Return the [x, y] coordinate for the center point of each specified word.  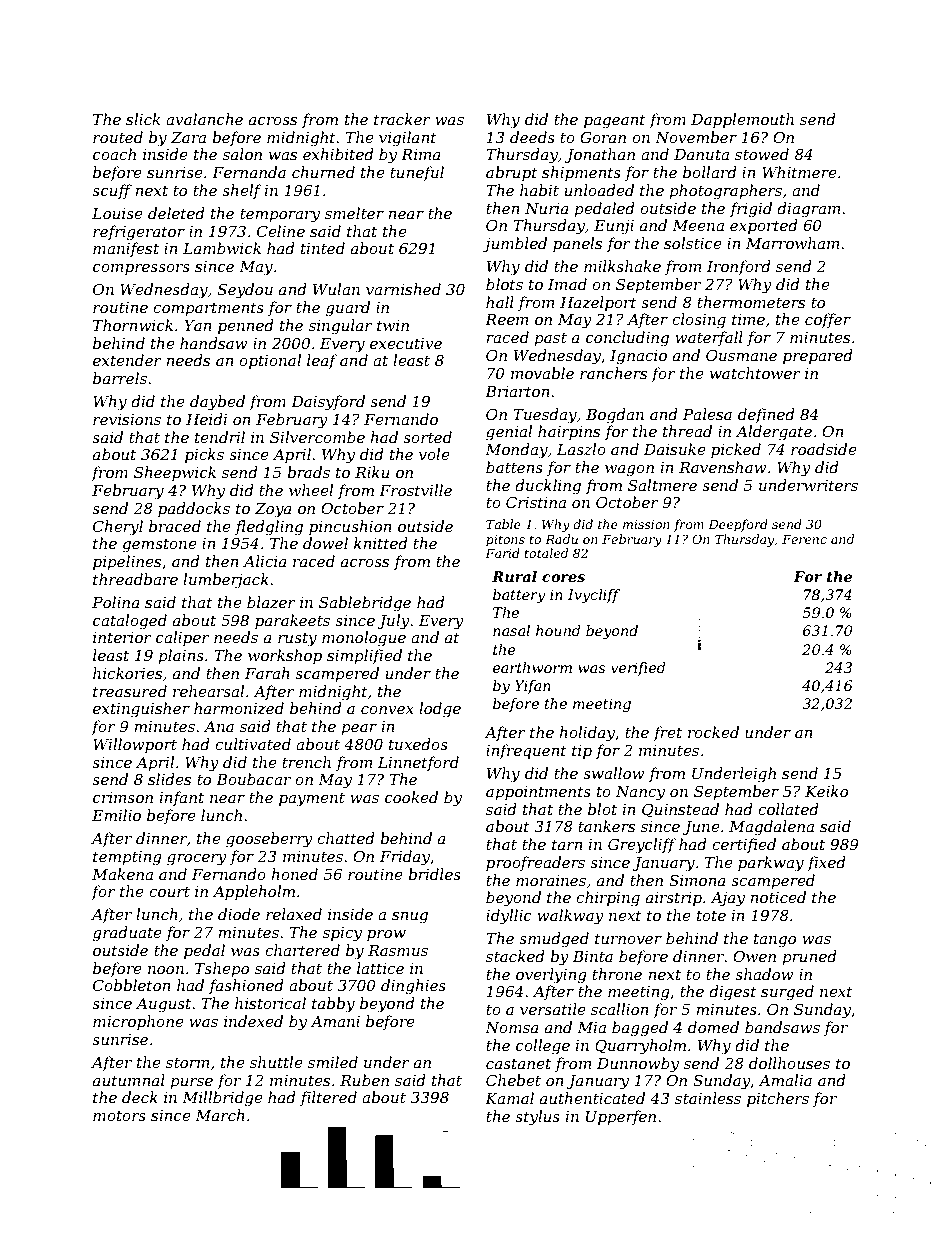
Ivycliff [594, 596]
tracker [402, 119]
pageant [615, 121]
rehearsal [208, 691]
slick [143, 119]
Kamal [509, 1098]
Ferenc [804, 539]
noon [166, 970]
